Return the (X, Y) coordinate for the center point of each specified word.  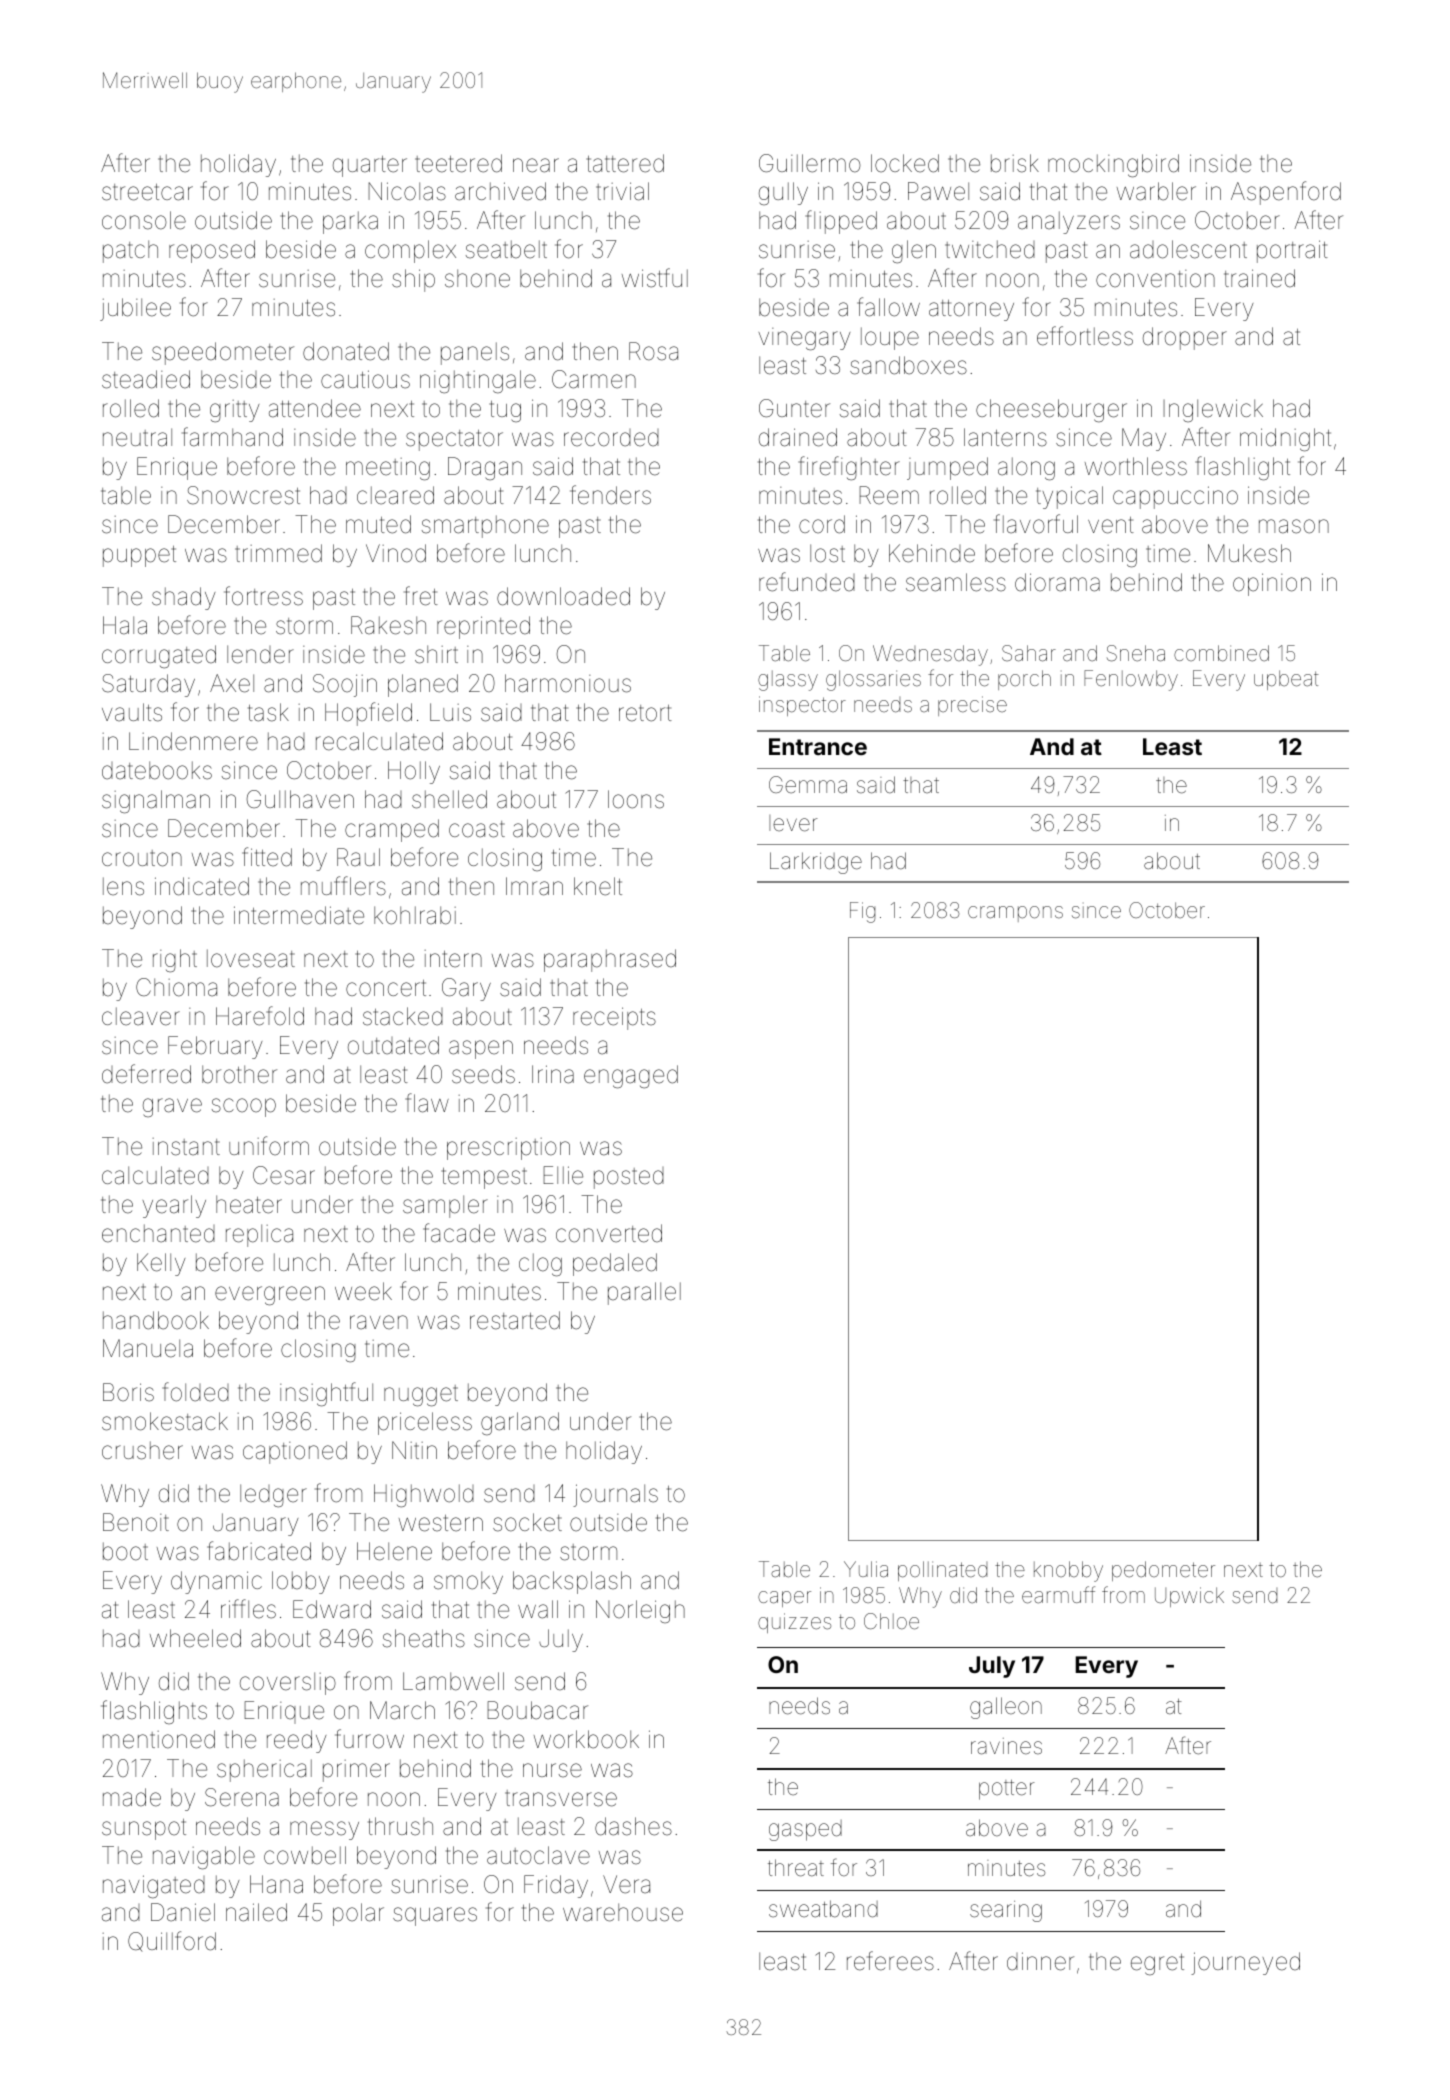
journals (615, 1495)
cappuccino (1175, 497)
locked (905, 163)
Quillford (172, 1941)
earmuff (1058, 1595)
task (268, 712)
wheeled (195, 1638)
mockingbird (1113, 165)
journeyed (1245, 1963)
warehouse (623, 1912)
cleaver (141, 1016)
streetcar (147, 192)
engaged (631, 1076)
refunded (807, 582)
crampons (1015, 914)
